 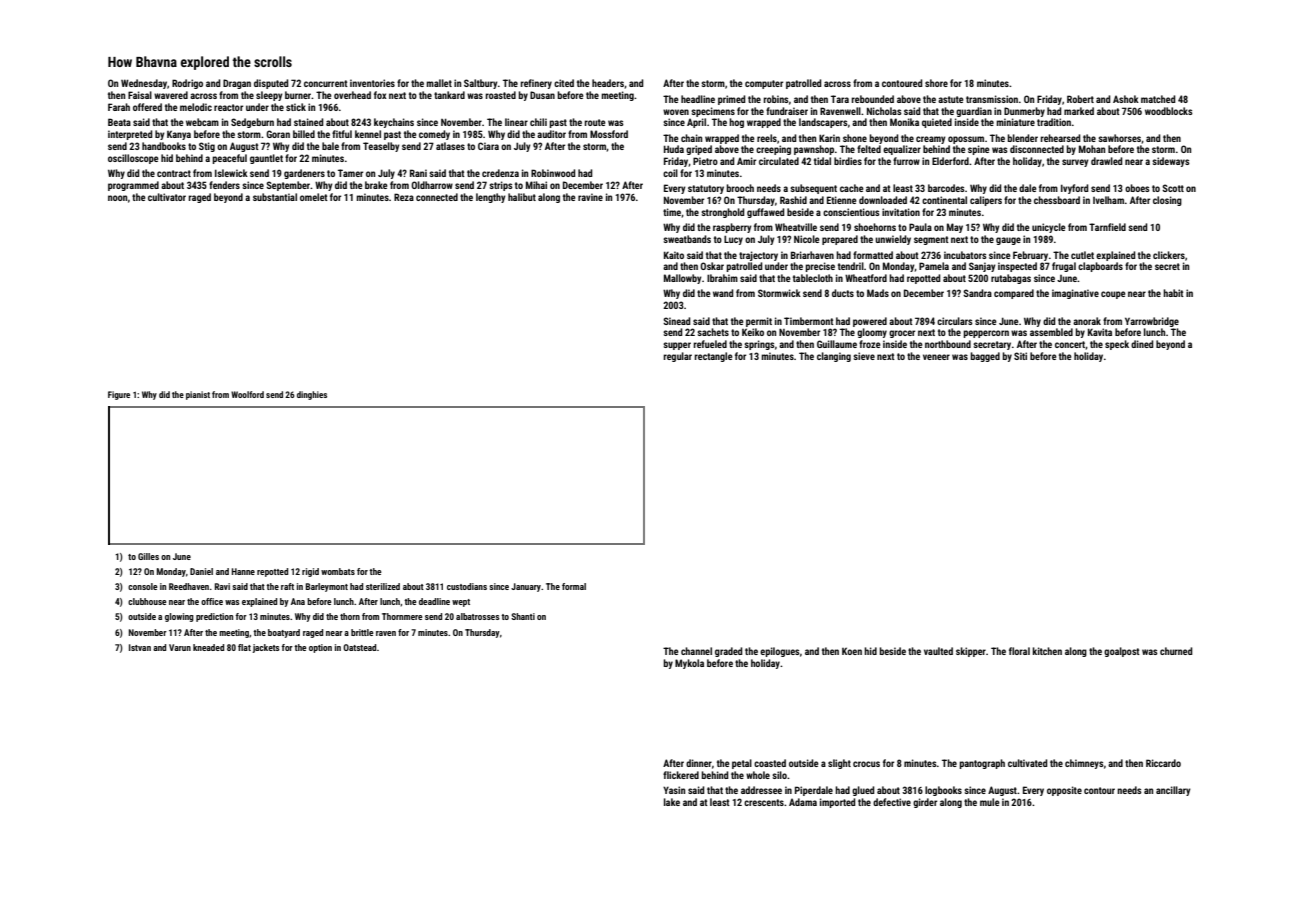 What do you see at coordinates (1020, 356) in the page?
I see `Siti` at bounding box center [1020, 356].
